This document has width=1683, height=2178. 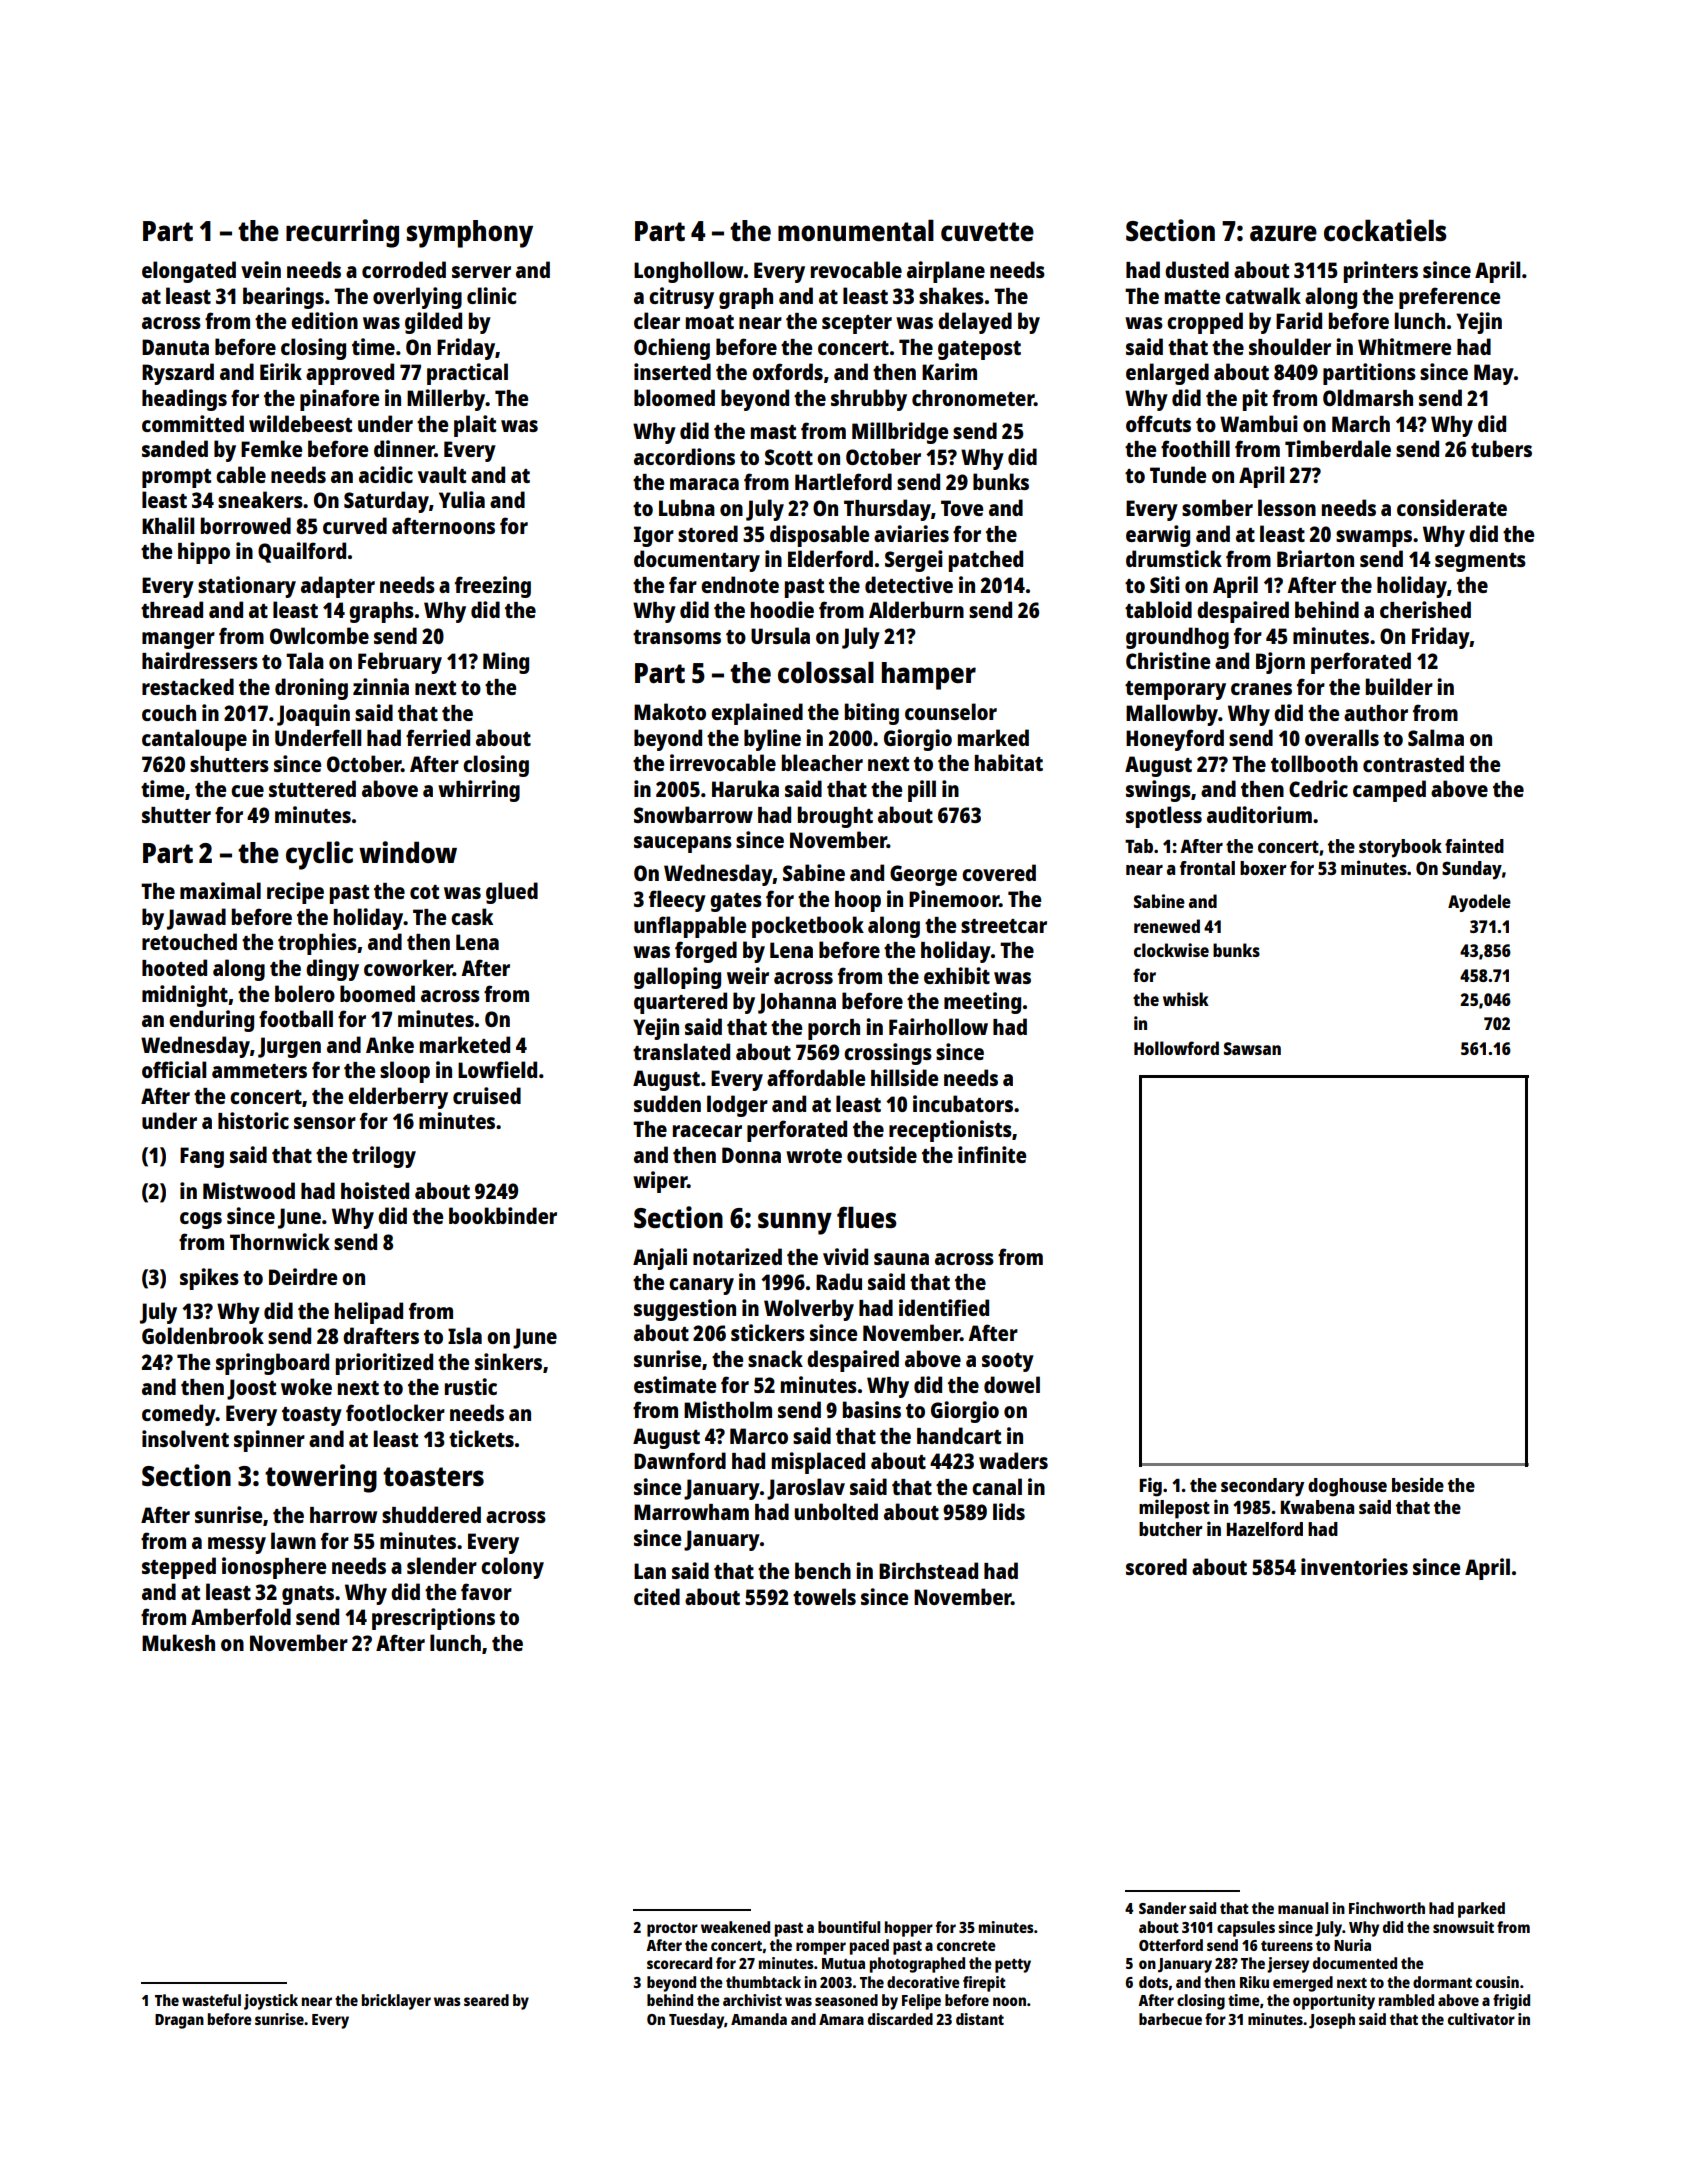 What do you see at coordinates (338, 587) in the document?
I see `adapter` at bounding box center [338, 587].
